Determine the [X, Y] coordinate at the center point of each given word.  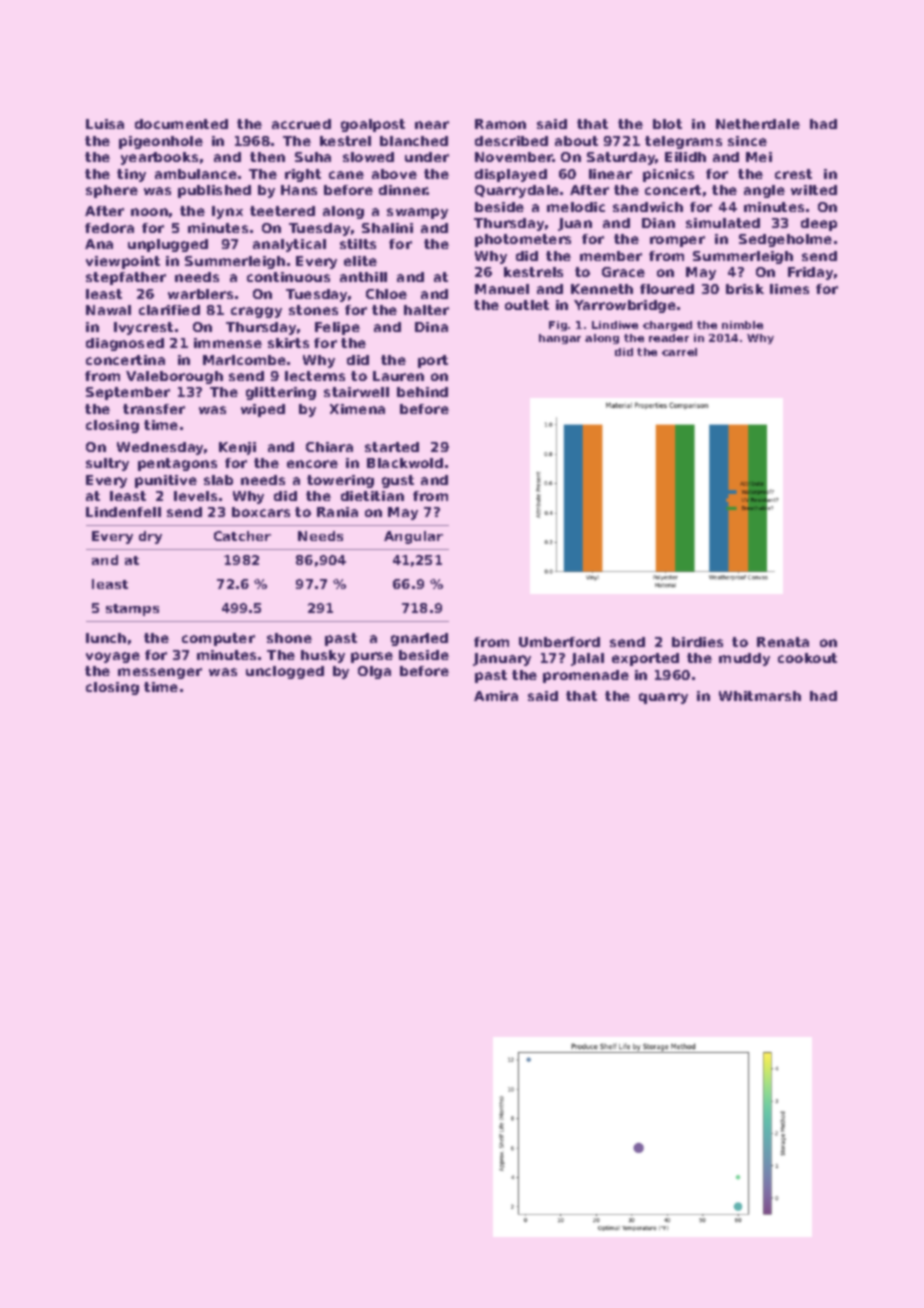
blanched [414, 141]
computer [218, 639]
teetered [282, 211]
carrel [679, 352]
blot [667, 124]
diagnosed [125, 344]
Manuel [502, 289]
